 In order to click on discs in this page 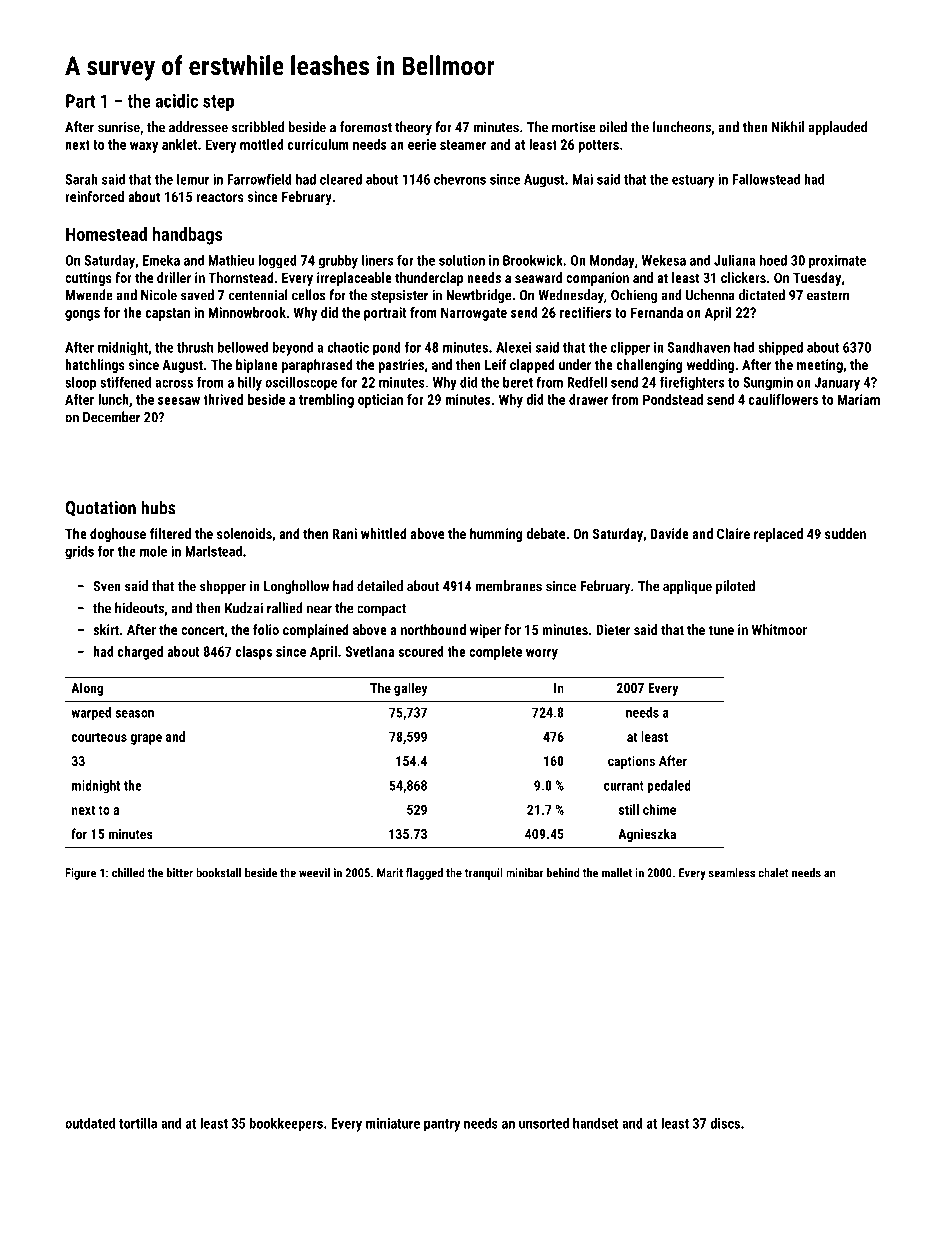, I will do `click(725, 1123)`.
